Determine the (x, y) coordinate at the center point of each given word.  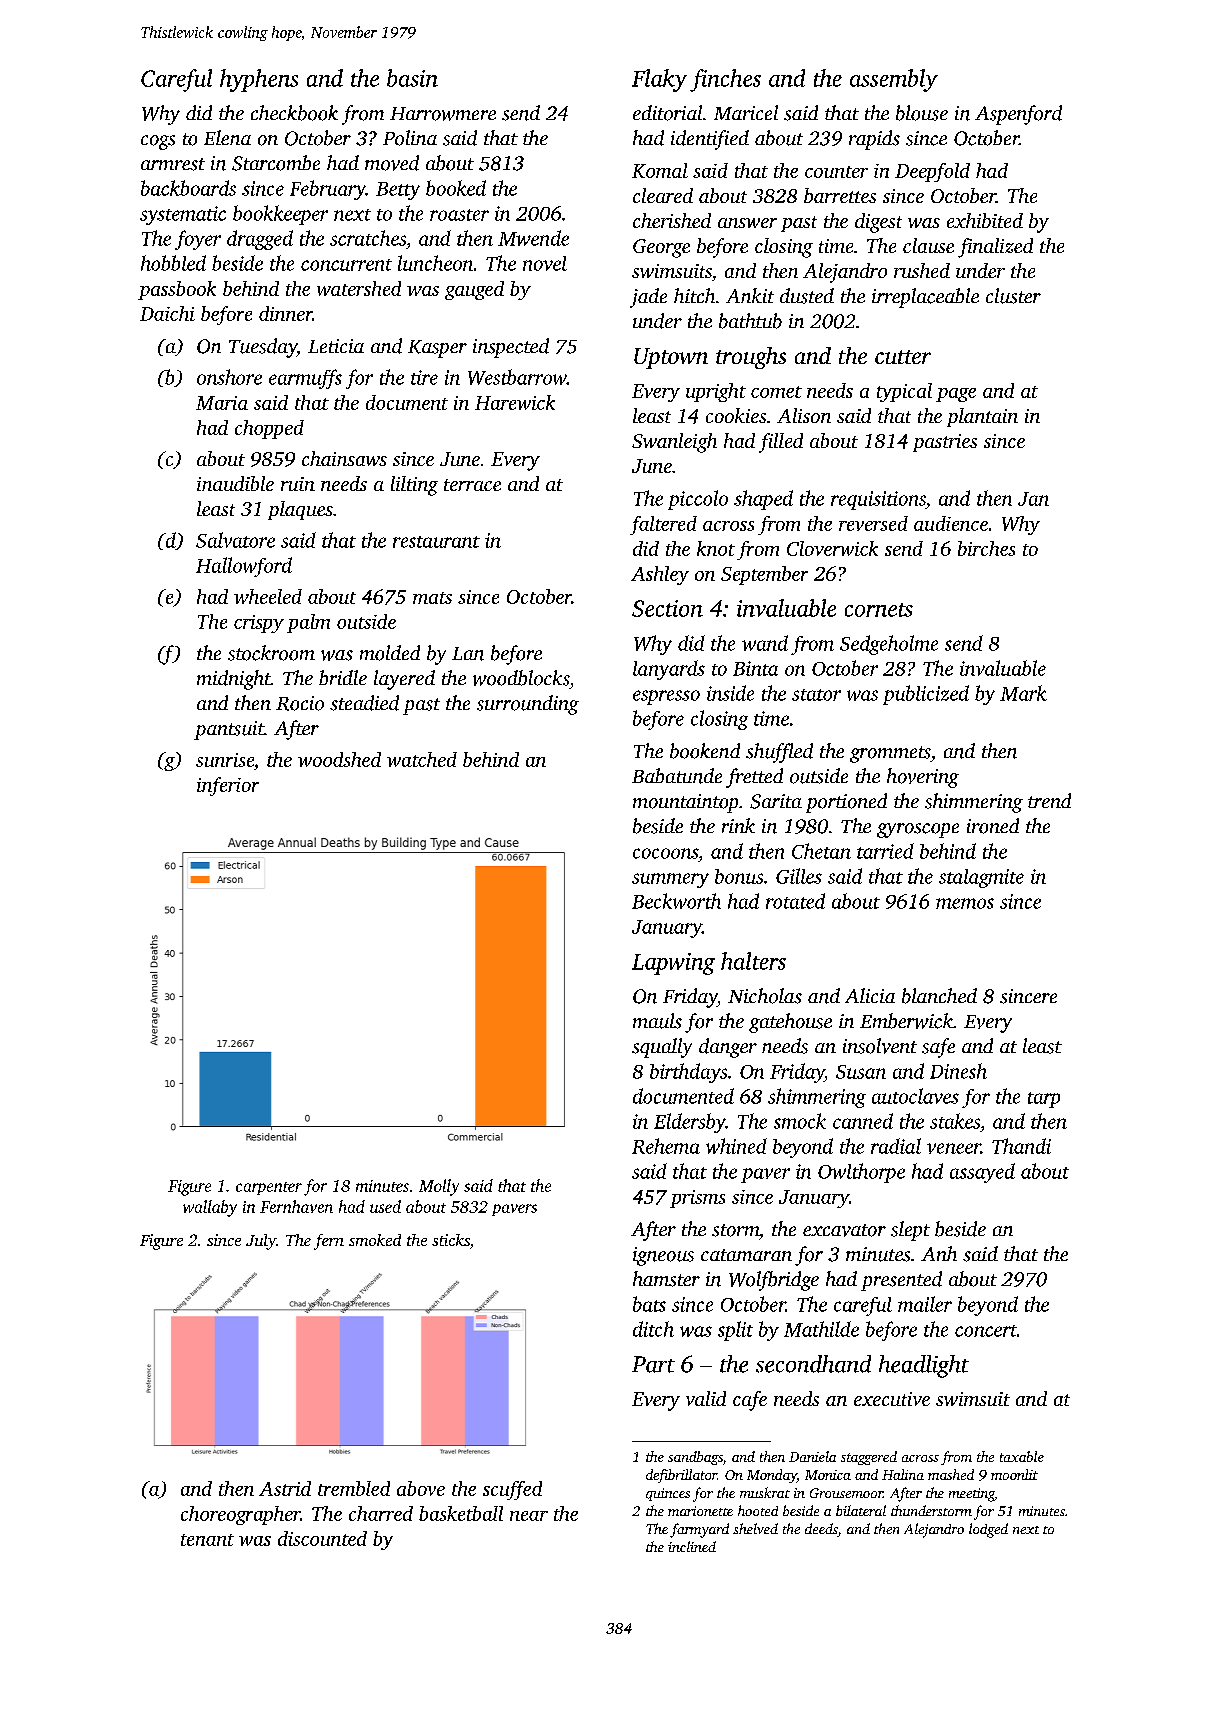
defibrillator (681, 1476)
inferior (228, 786)
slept (910, 1231)
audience (951, 523)
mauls (657, 1021)
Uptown (671, 358)
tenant (207, 1540)
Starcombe (276, 163)
